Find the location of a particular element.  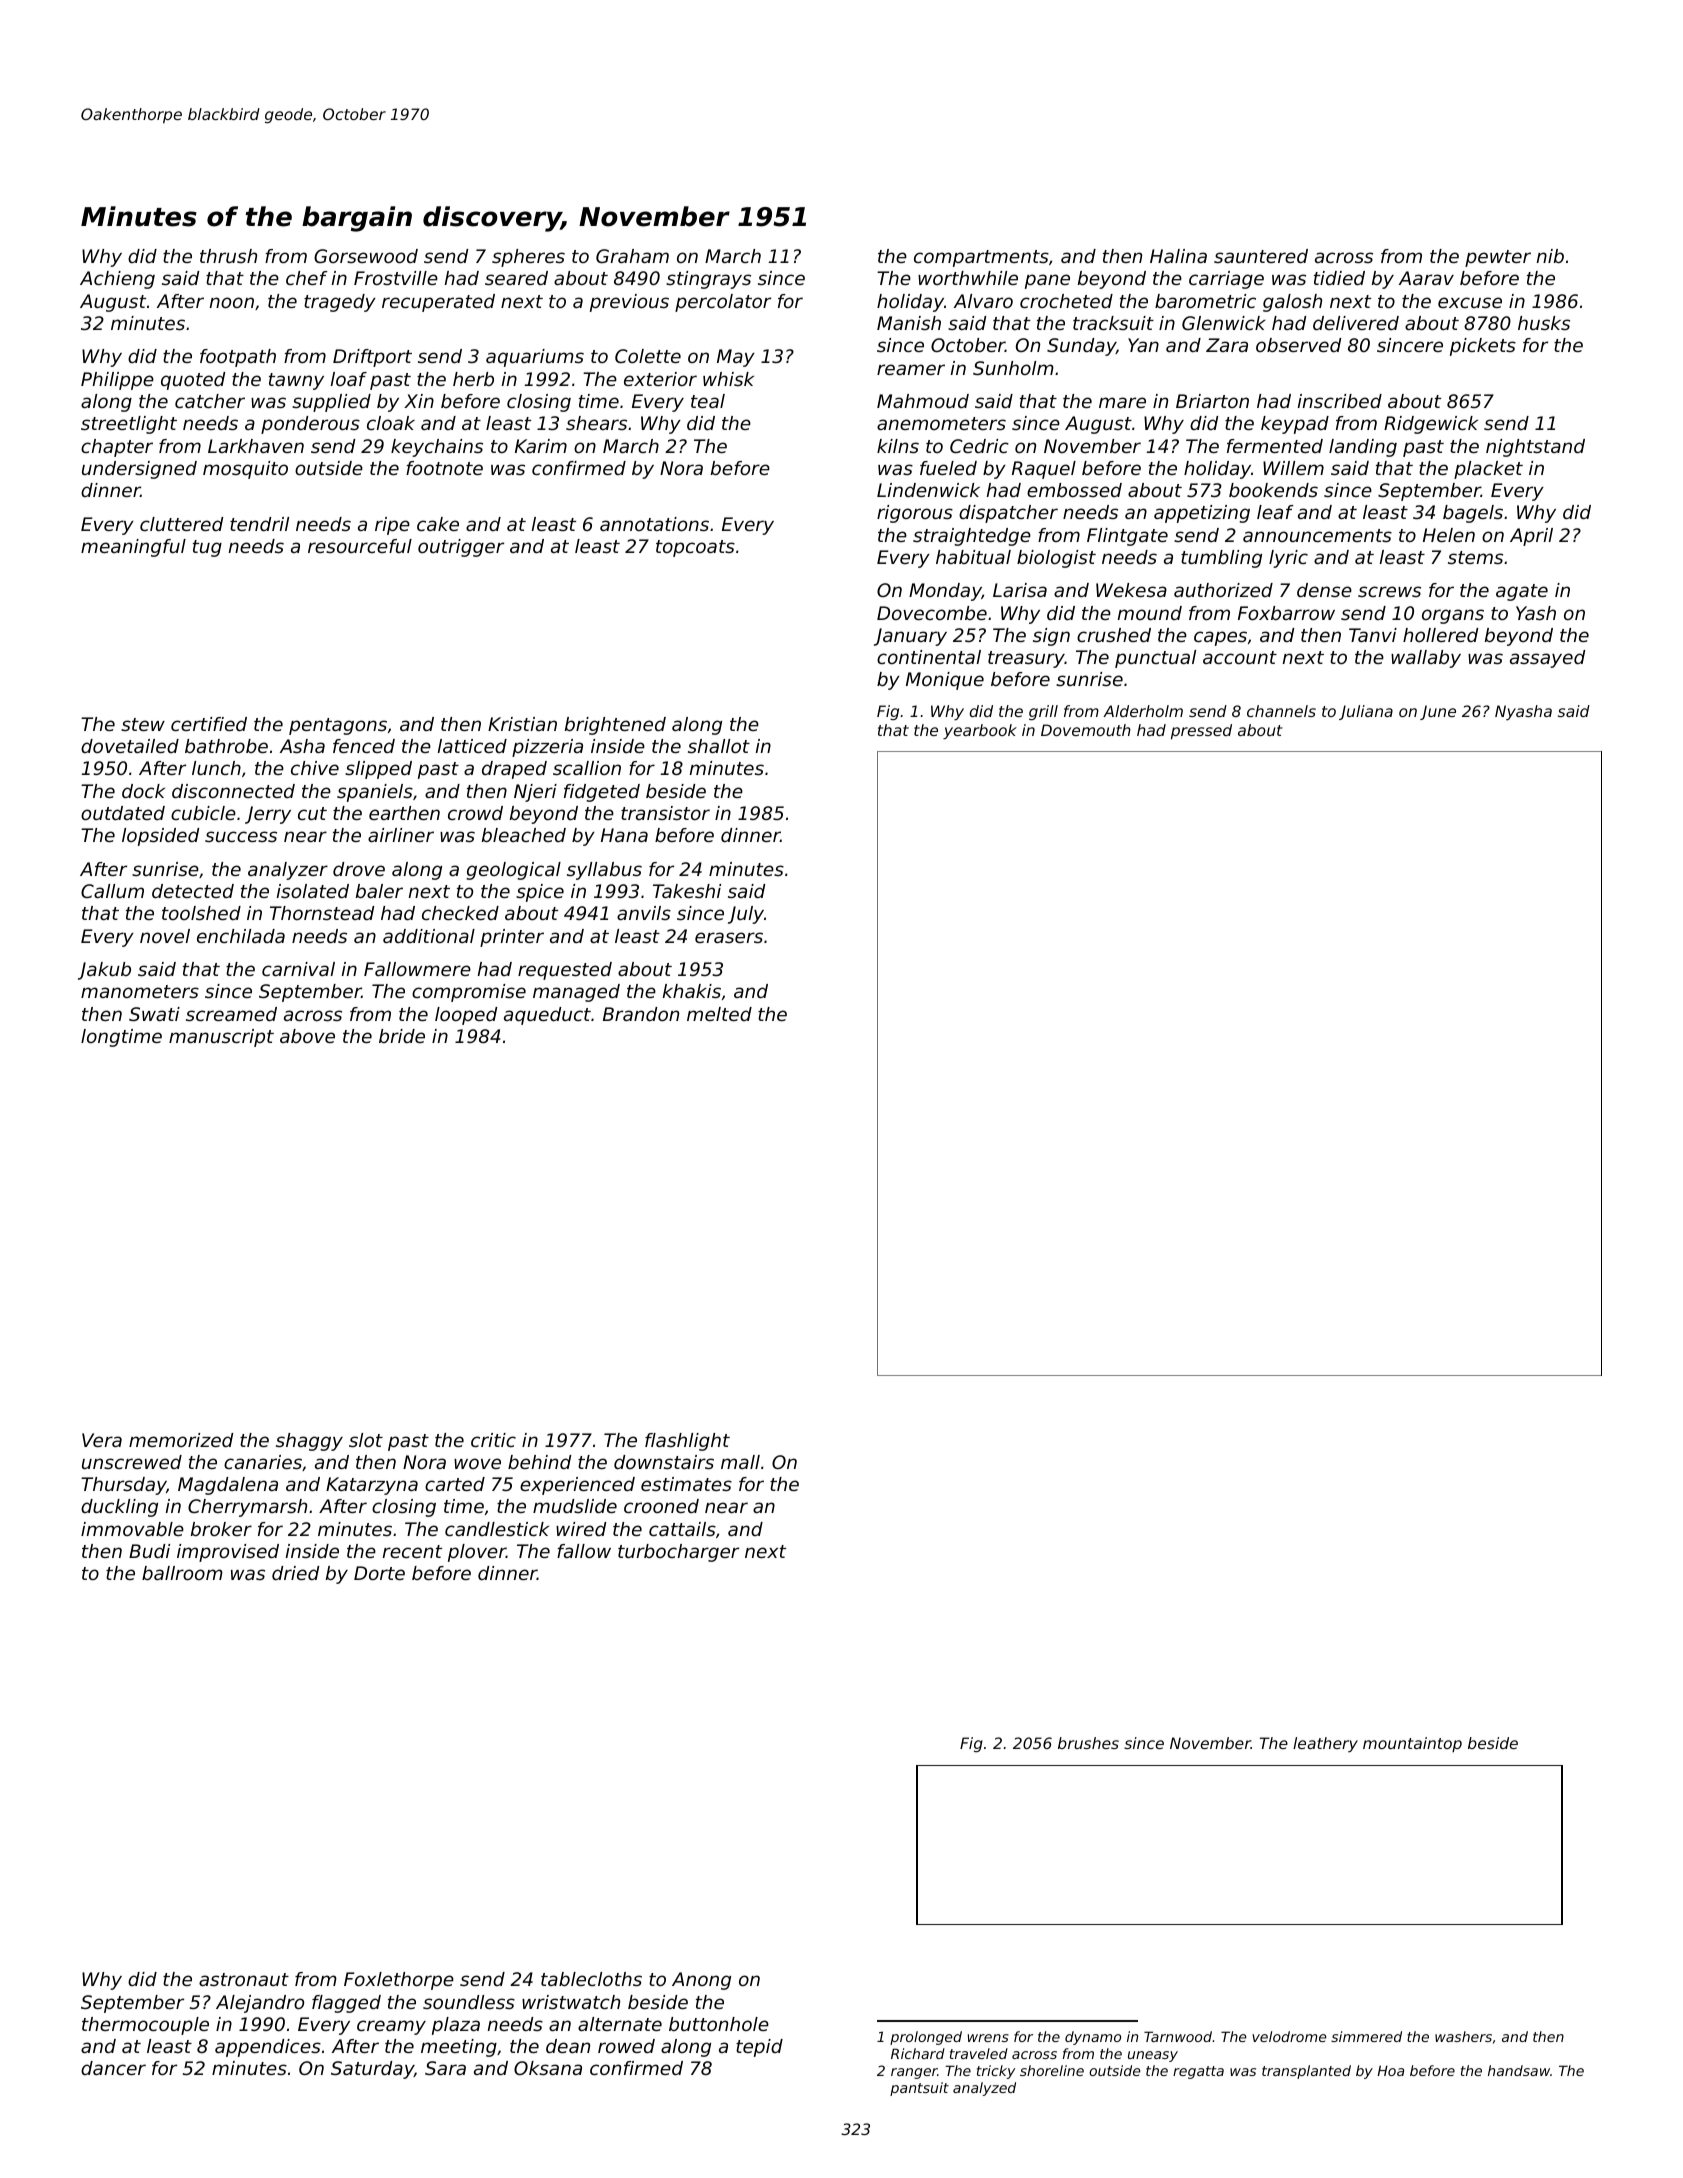

mountaintop is located at coordinates (1412, 1744).
